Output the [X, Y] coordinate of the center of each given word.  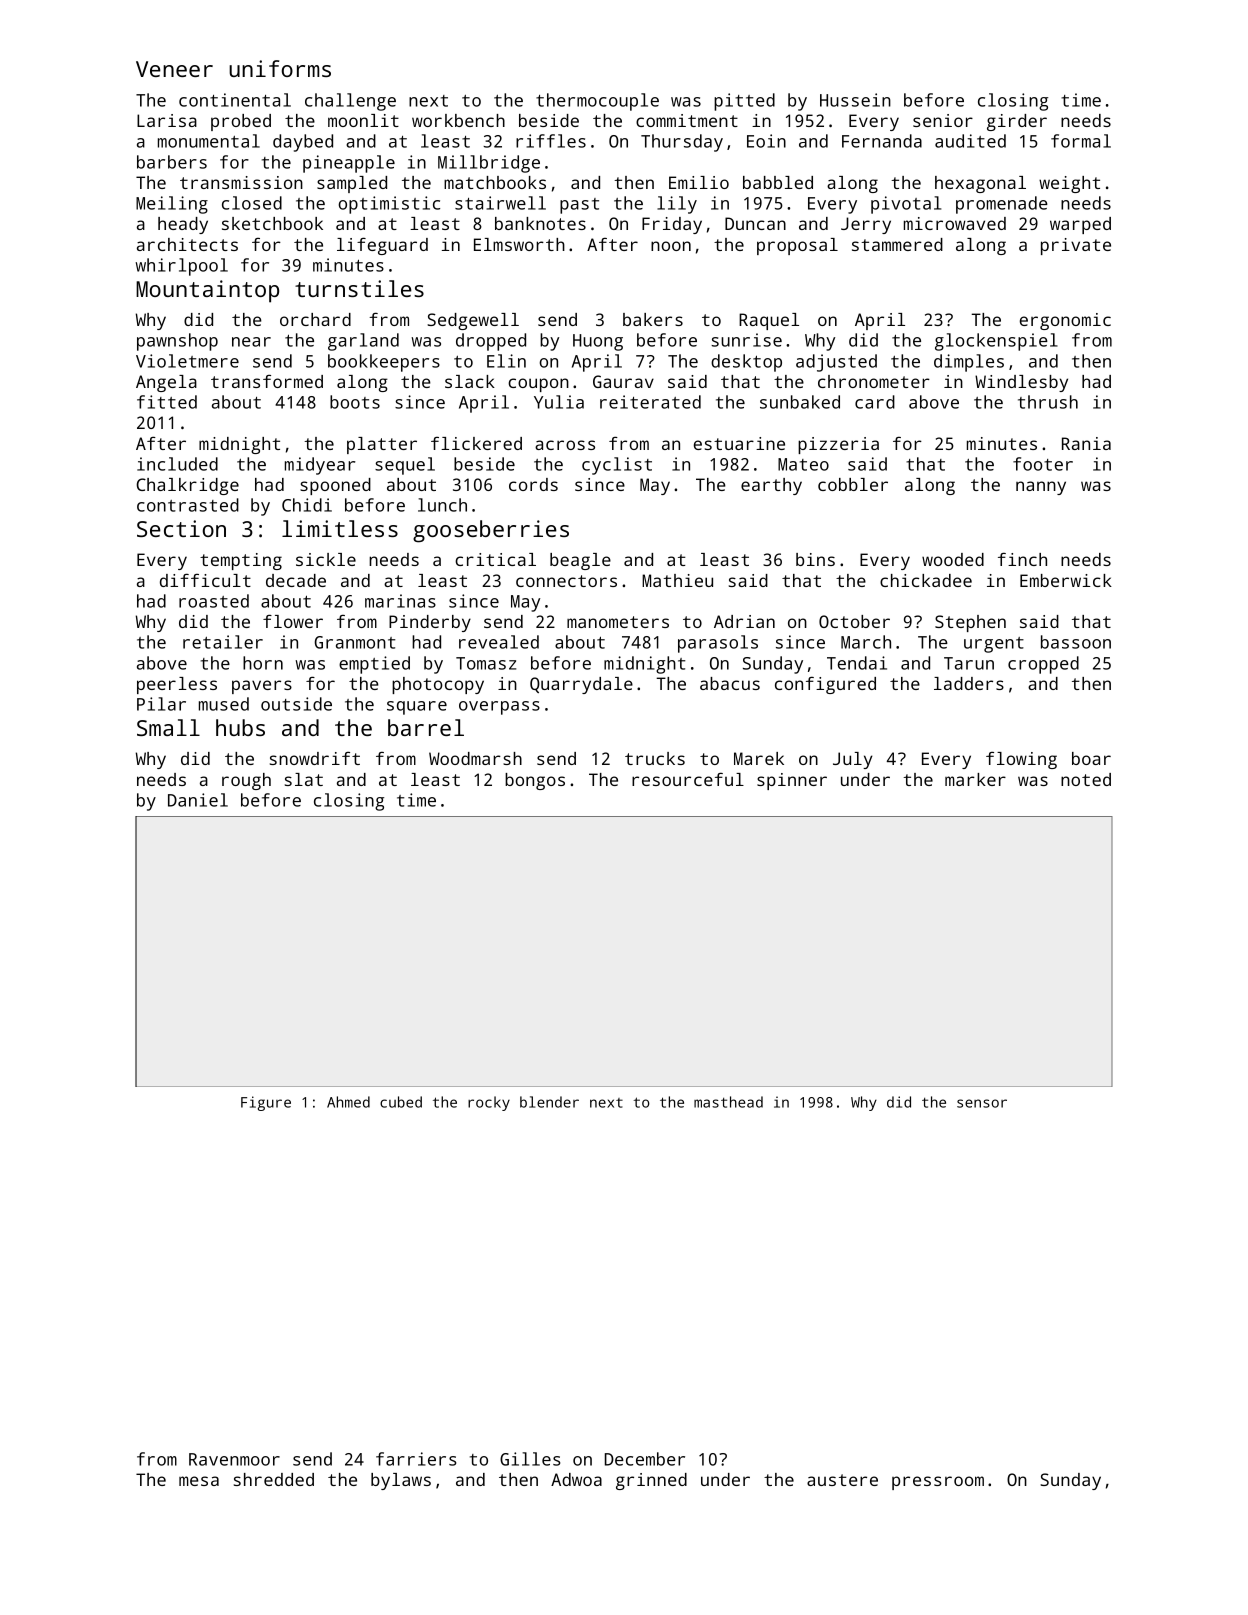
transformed [267, 381]
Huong [598, 342]
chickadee [926, 580]
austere [842, 1480]
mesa [199, 1481]
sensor [982, 1103]
